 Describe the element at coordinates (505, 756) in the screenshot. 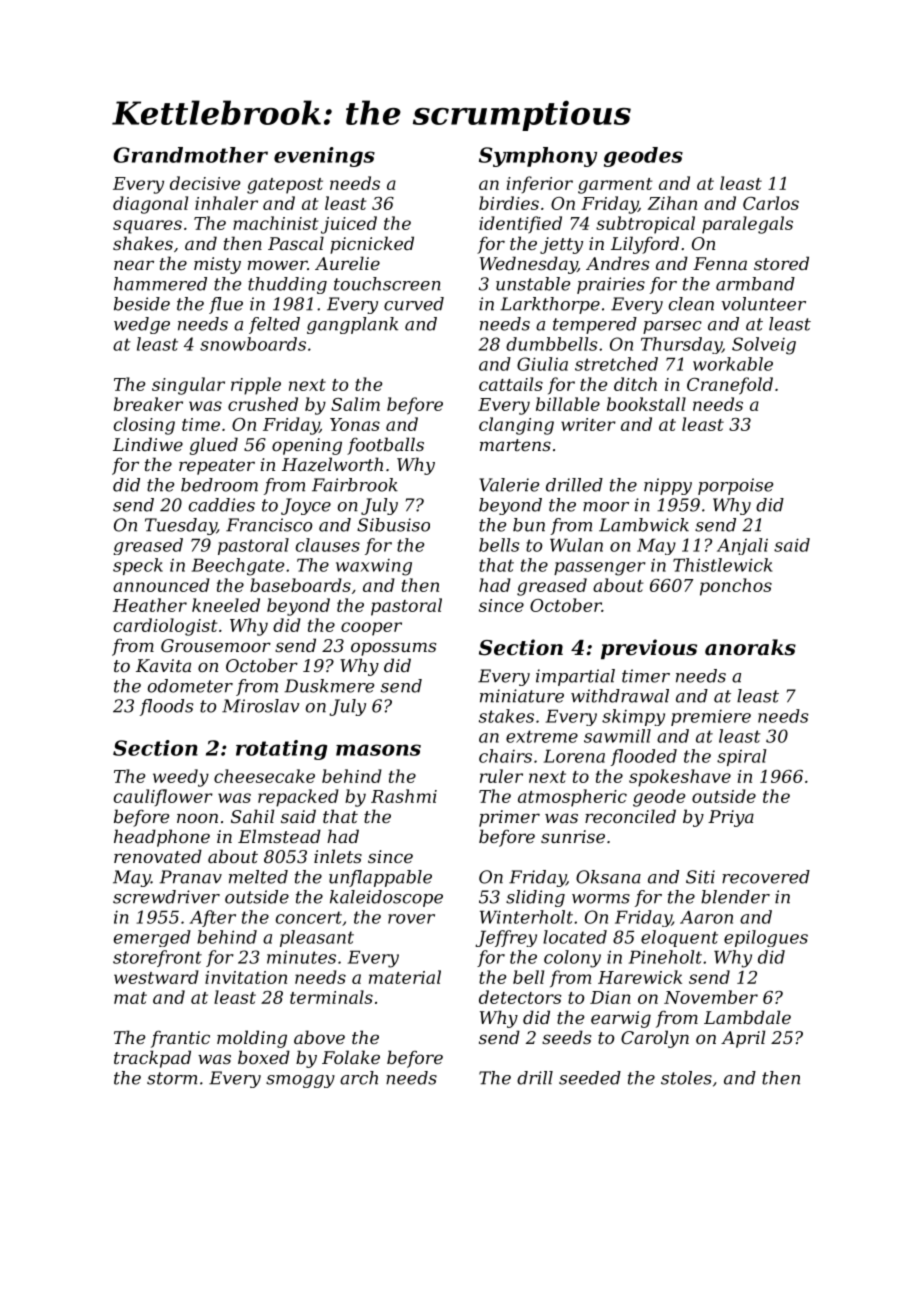

I see `chairs` at that location.
